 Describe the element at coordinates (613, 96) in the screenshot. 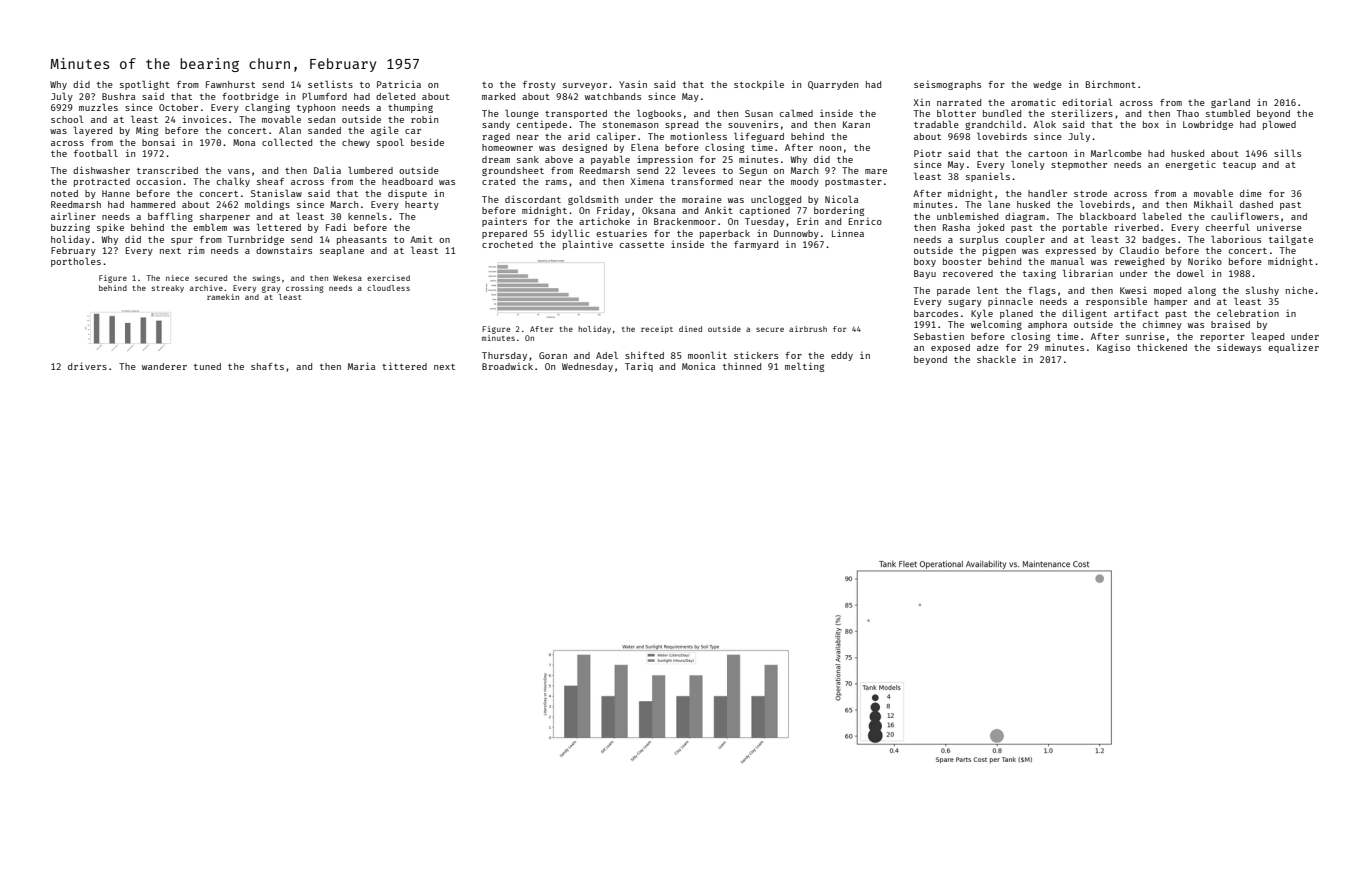

I see `watchbands` at that location.
